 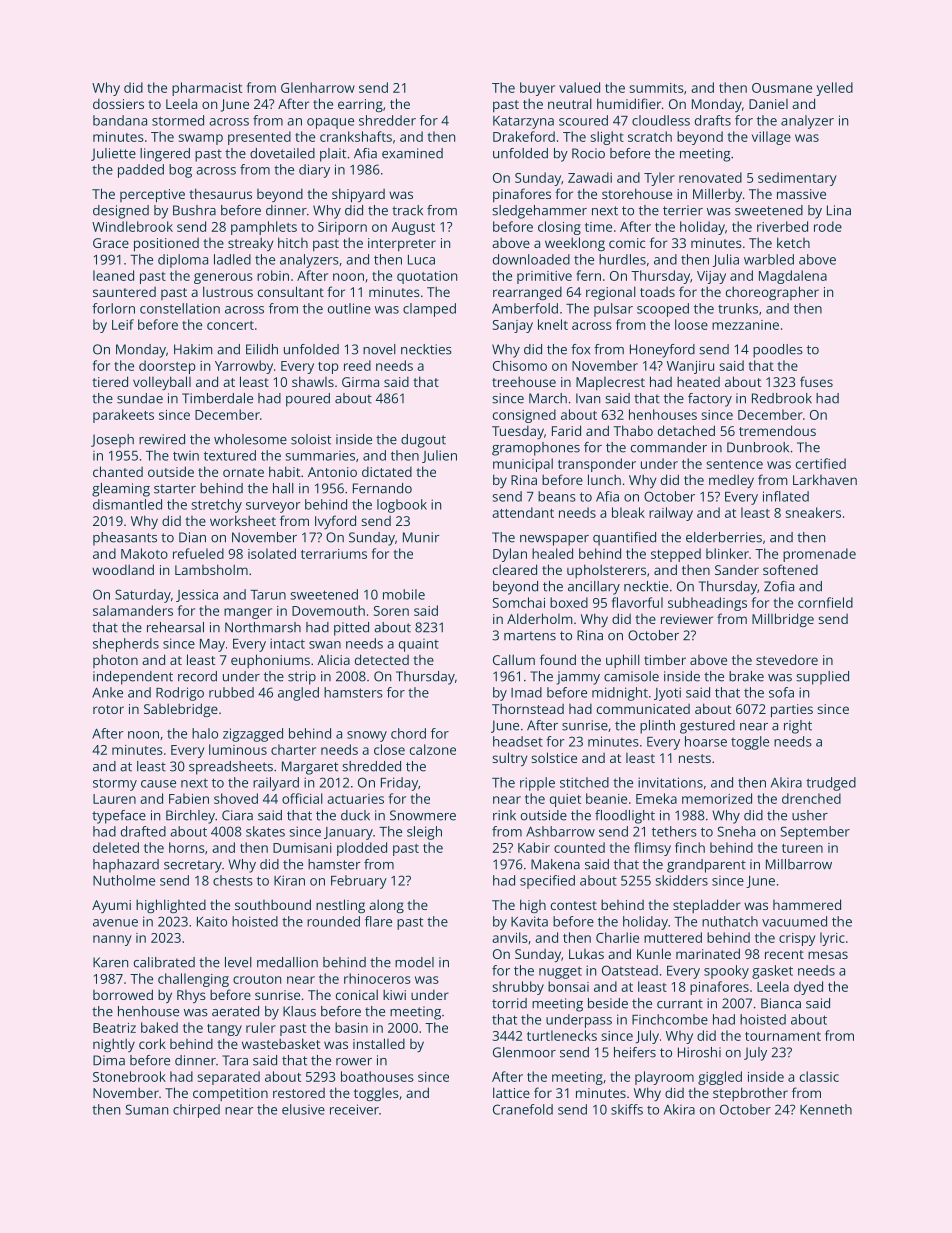 What do you see at coordinates (825, 479) in the image?
I see `Larkhaven` at bounding box center [825, 479].
